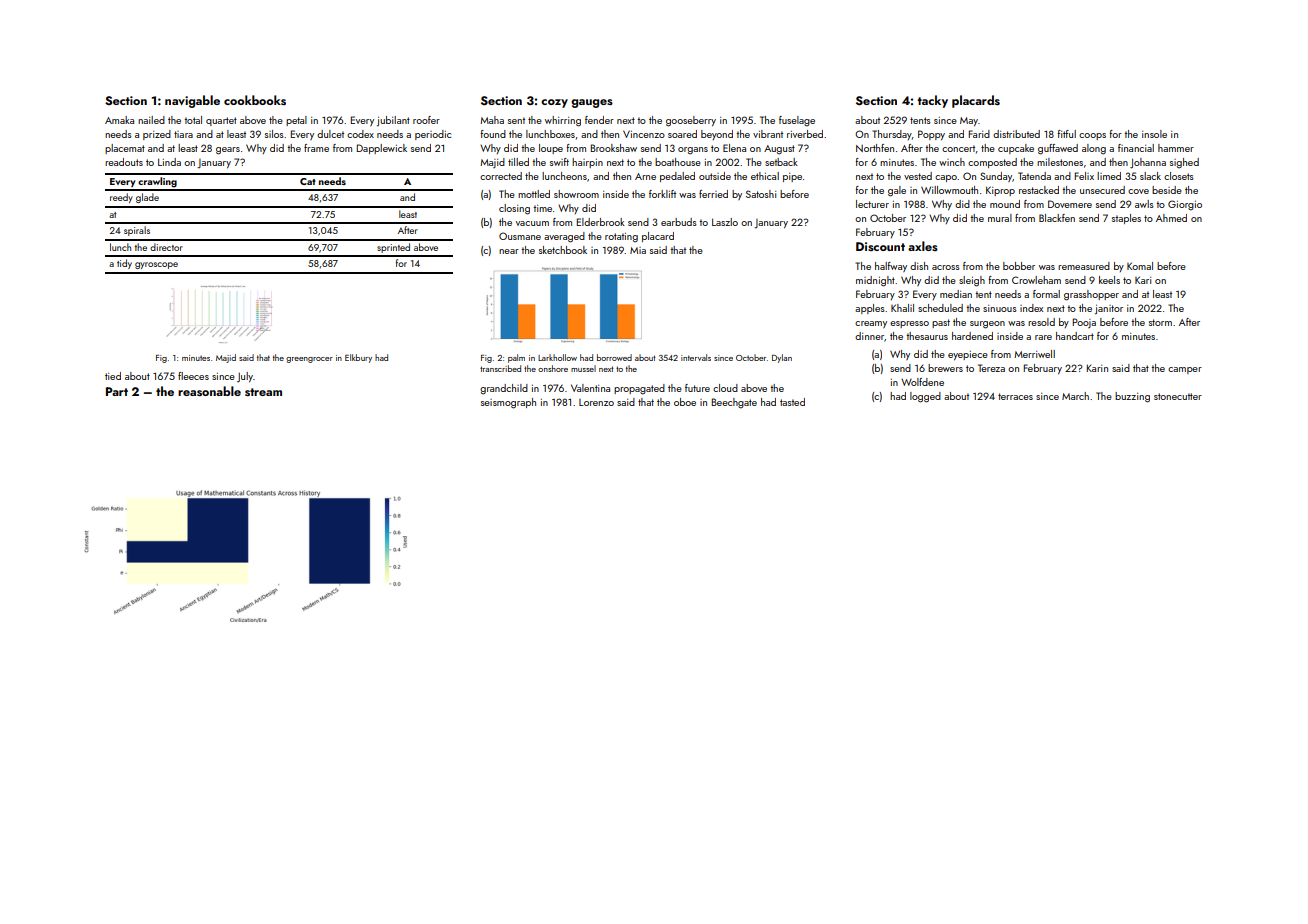 The width and height of the page is (1308, 924). Describe the element at coordinates (192, 101) in the page. I see `navigable` at that location.
